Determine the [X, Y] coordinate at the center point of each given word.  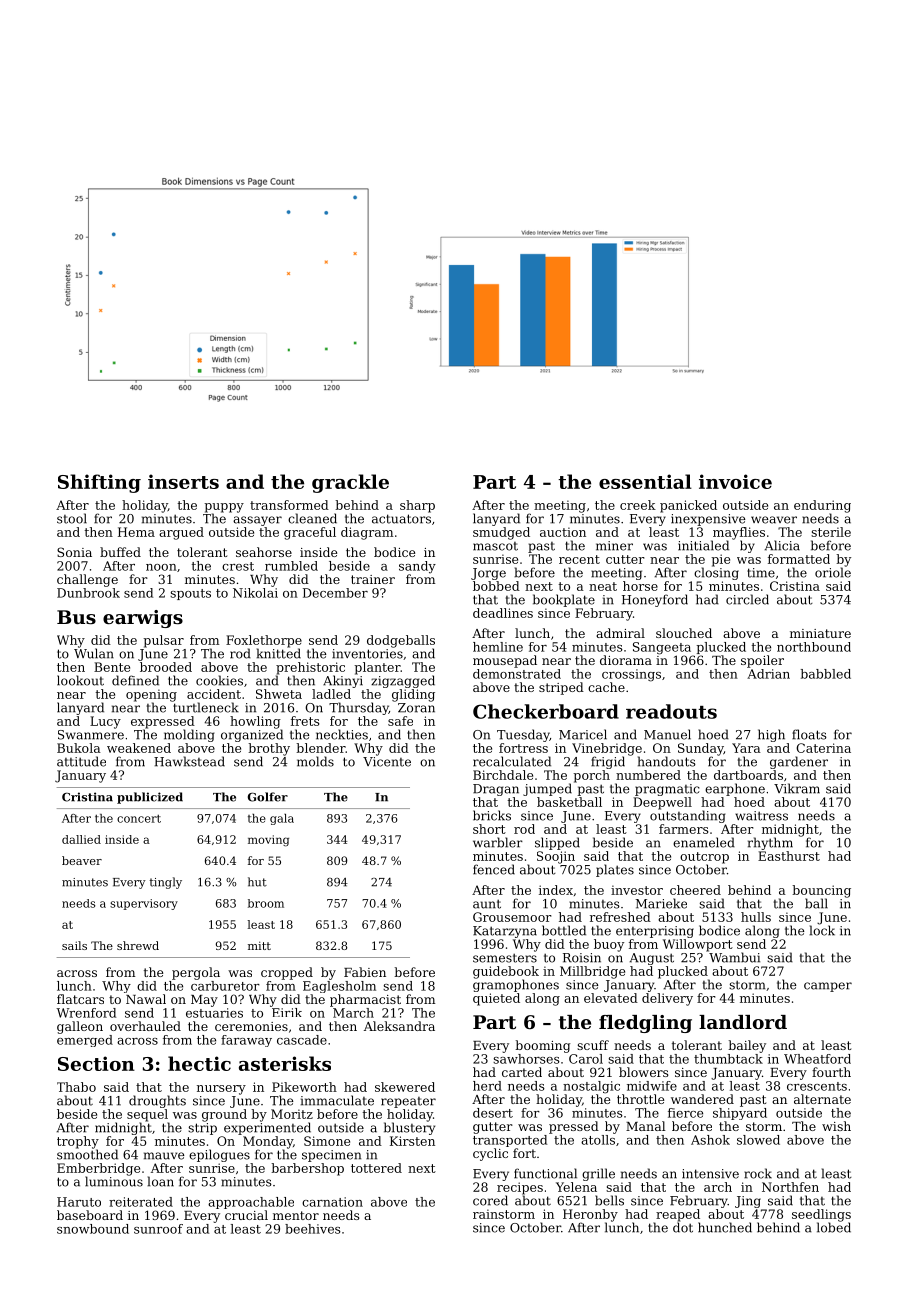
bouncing [821, 891]
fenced [494, 869]
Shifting [99, 483]
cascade [302, 1040]
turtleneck [206, 707]
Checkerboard [546, 711]
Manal [646, 1126]
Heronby [590, 1215]
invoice [735, 481]
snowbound [93, 1229]
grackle [350, 483]
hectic [199, 1063]
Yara [746, 748]
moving [268, 841]
